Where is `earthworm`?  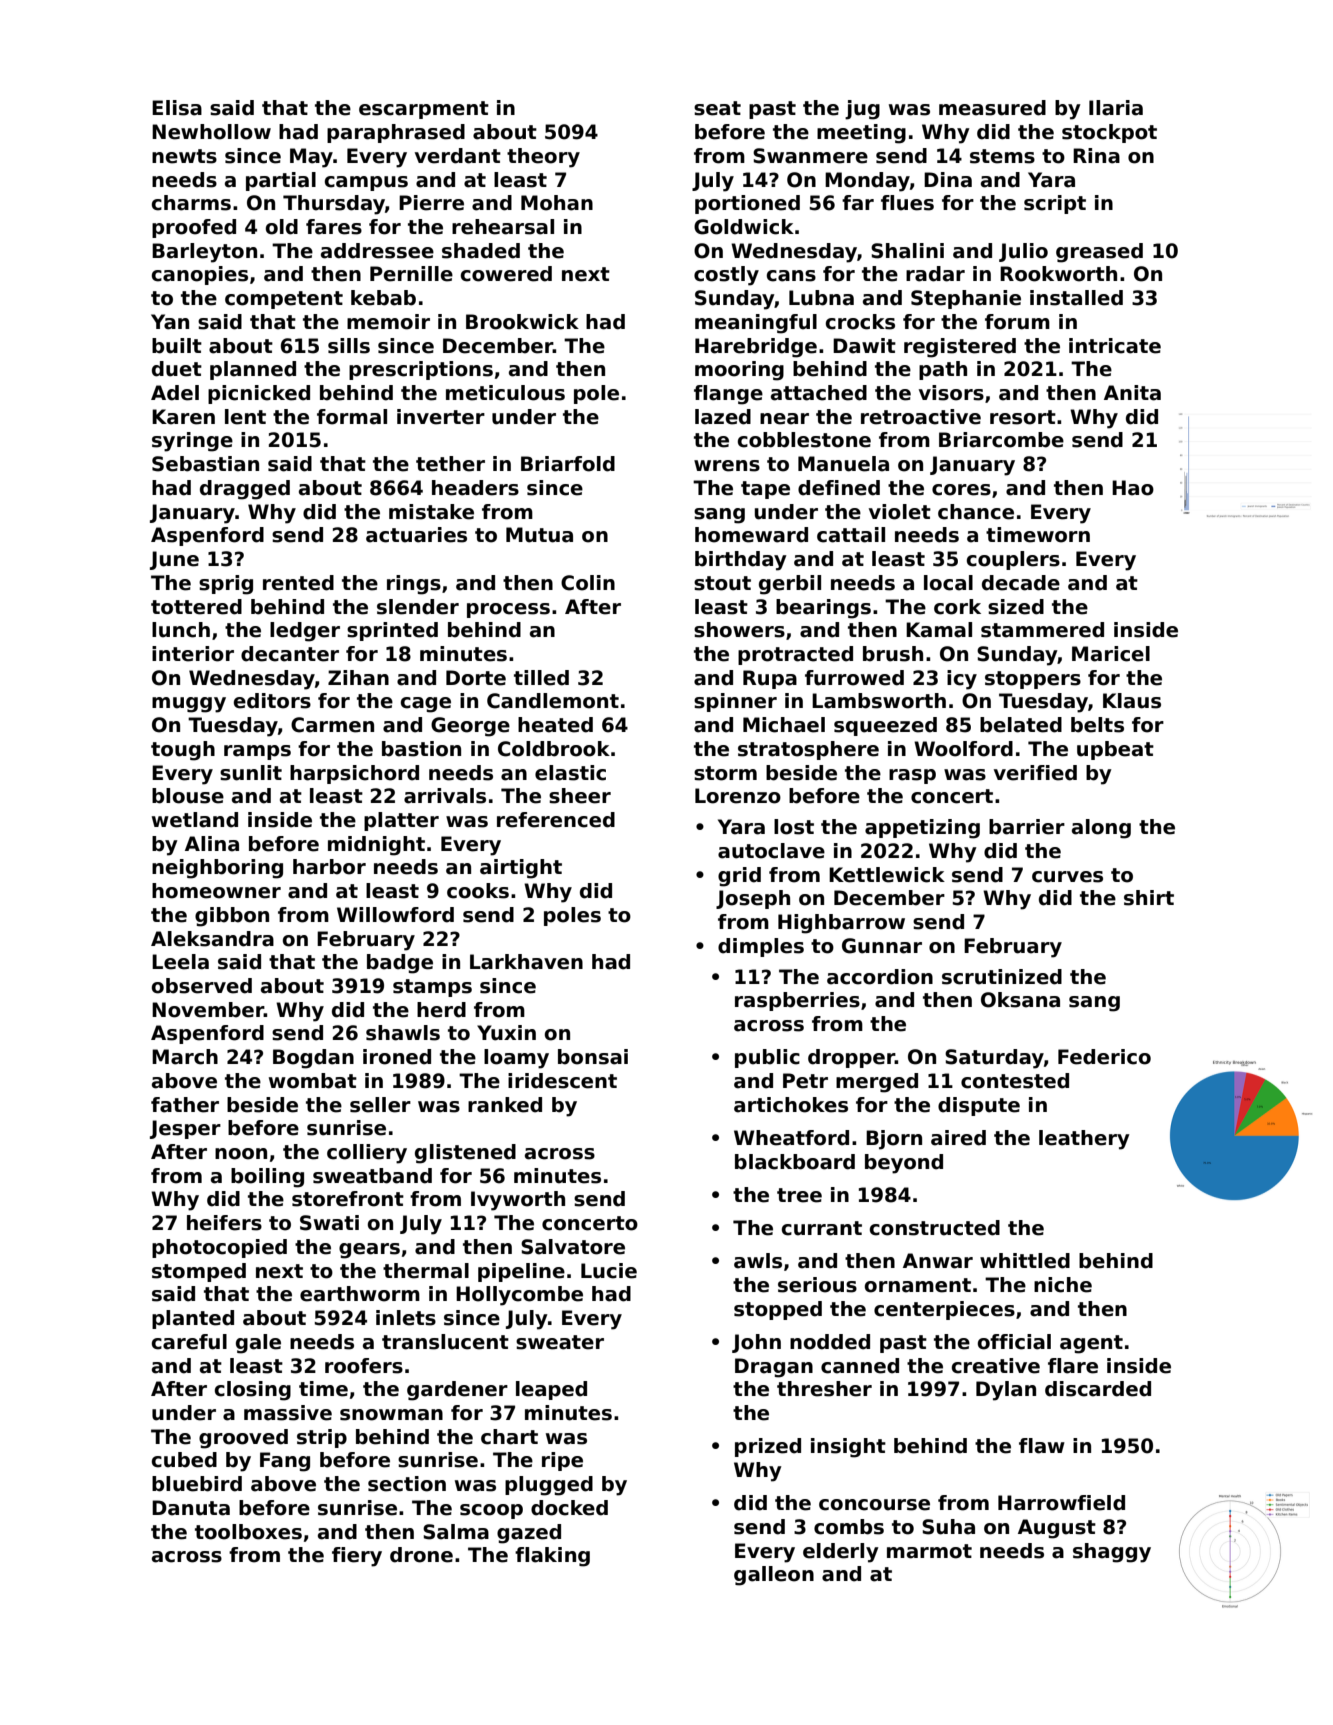 earthworm is located at coordinates (360, 1294).
